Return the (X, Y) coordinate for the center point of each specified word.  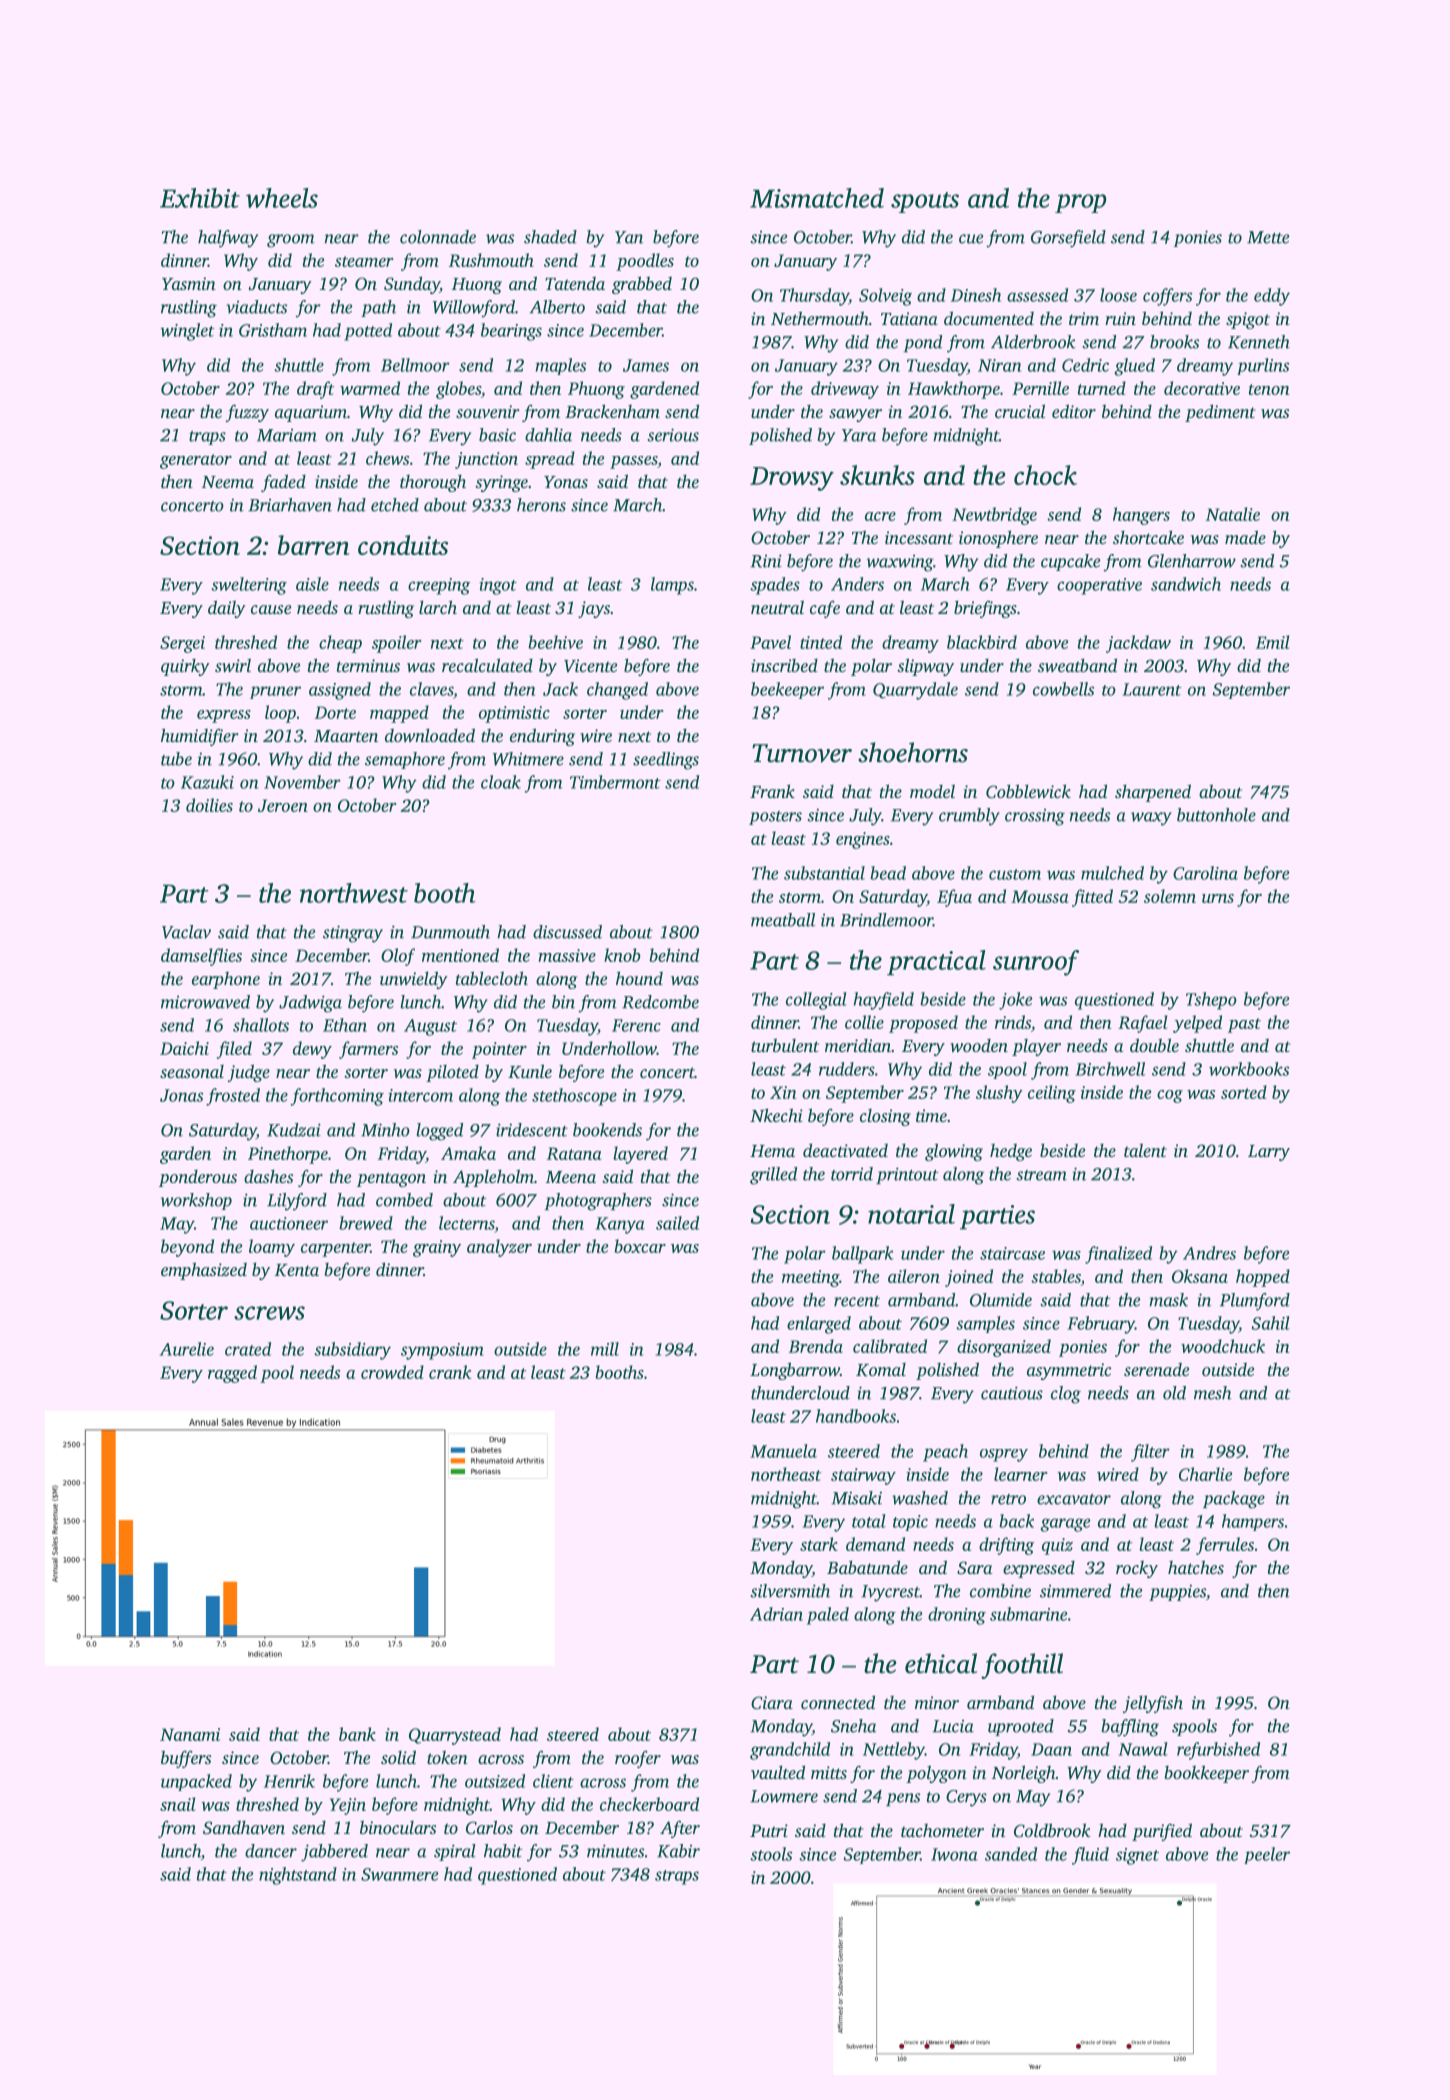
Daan (1051, 1749)
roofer (638, 1759)
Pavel (770, 642)
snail (177, 1804)
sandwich (1186, 584)
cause (271, 609)
